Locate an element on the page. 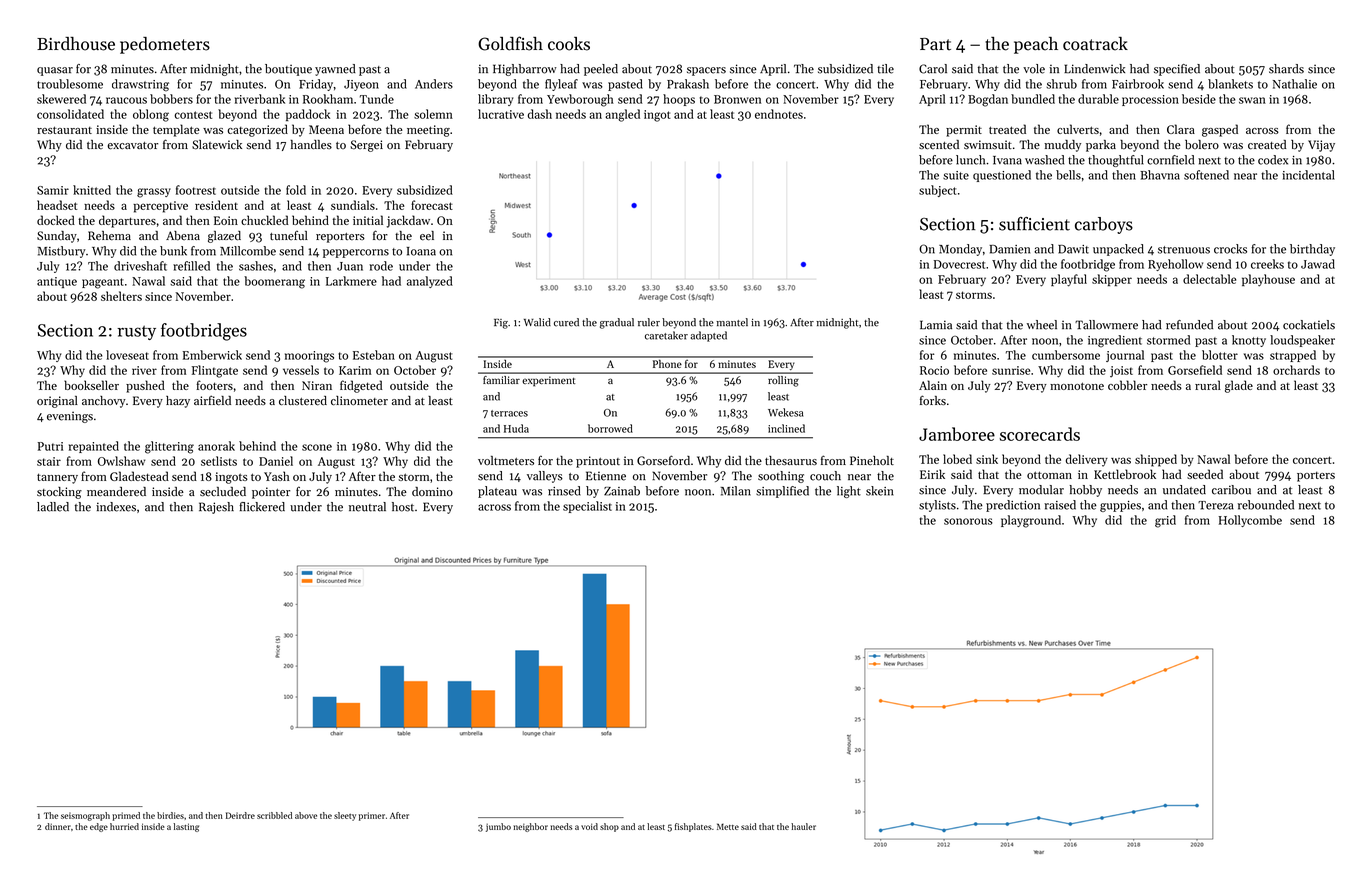 The image size is (1372, 887). neutral is located at coordinates (367, 507).
